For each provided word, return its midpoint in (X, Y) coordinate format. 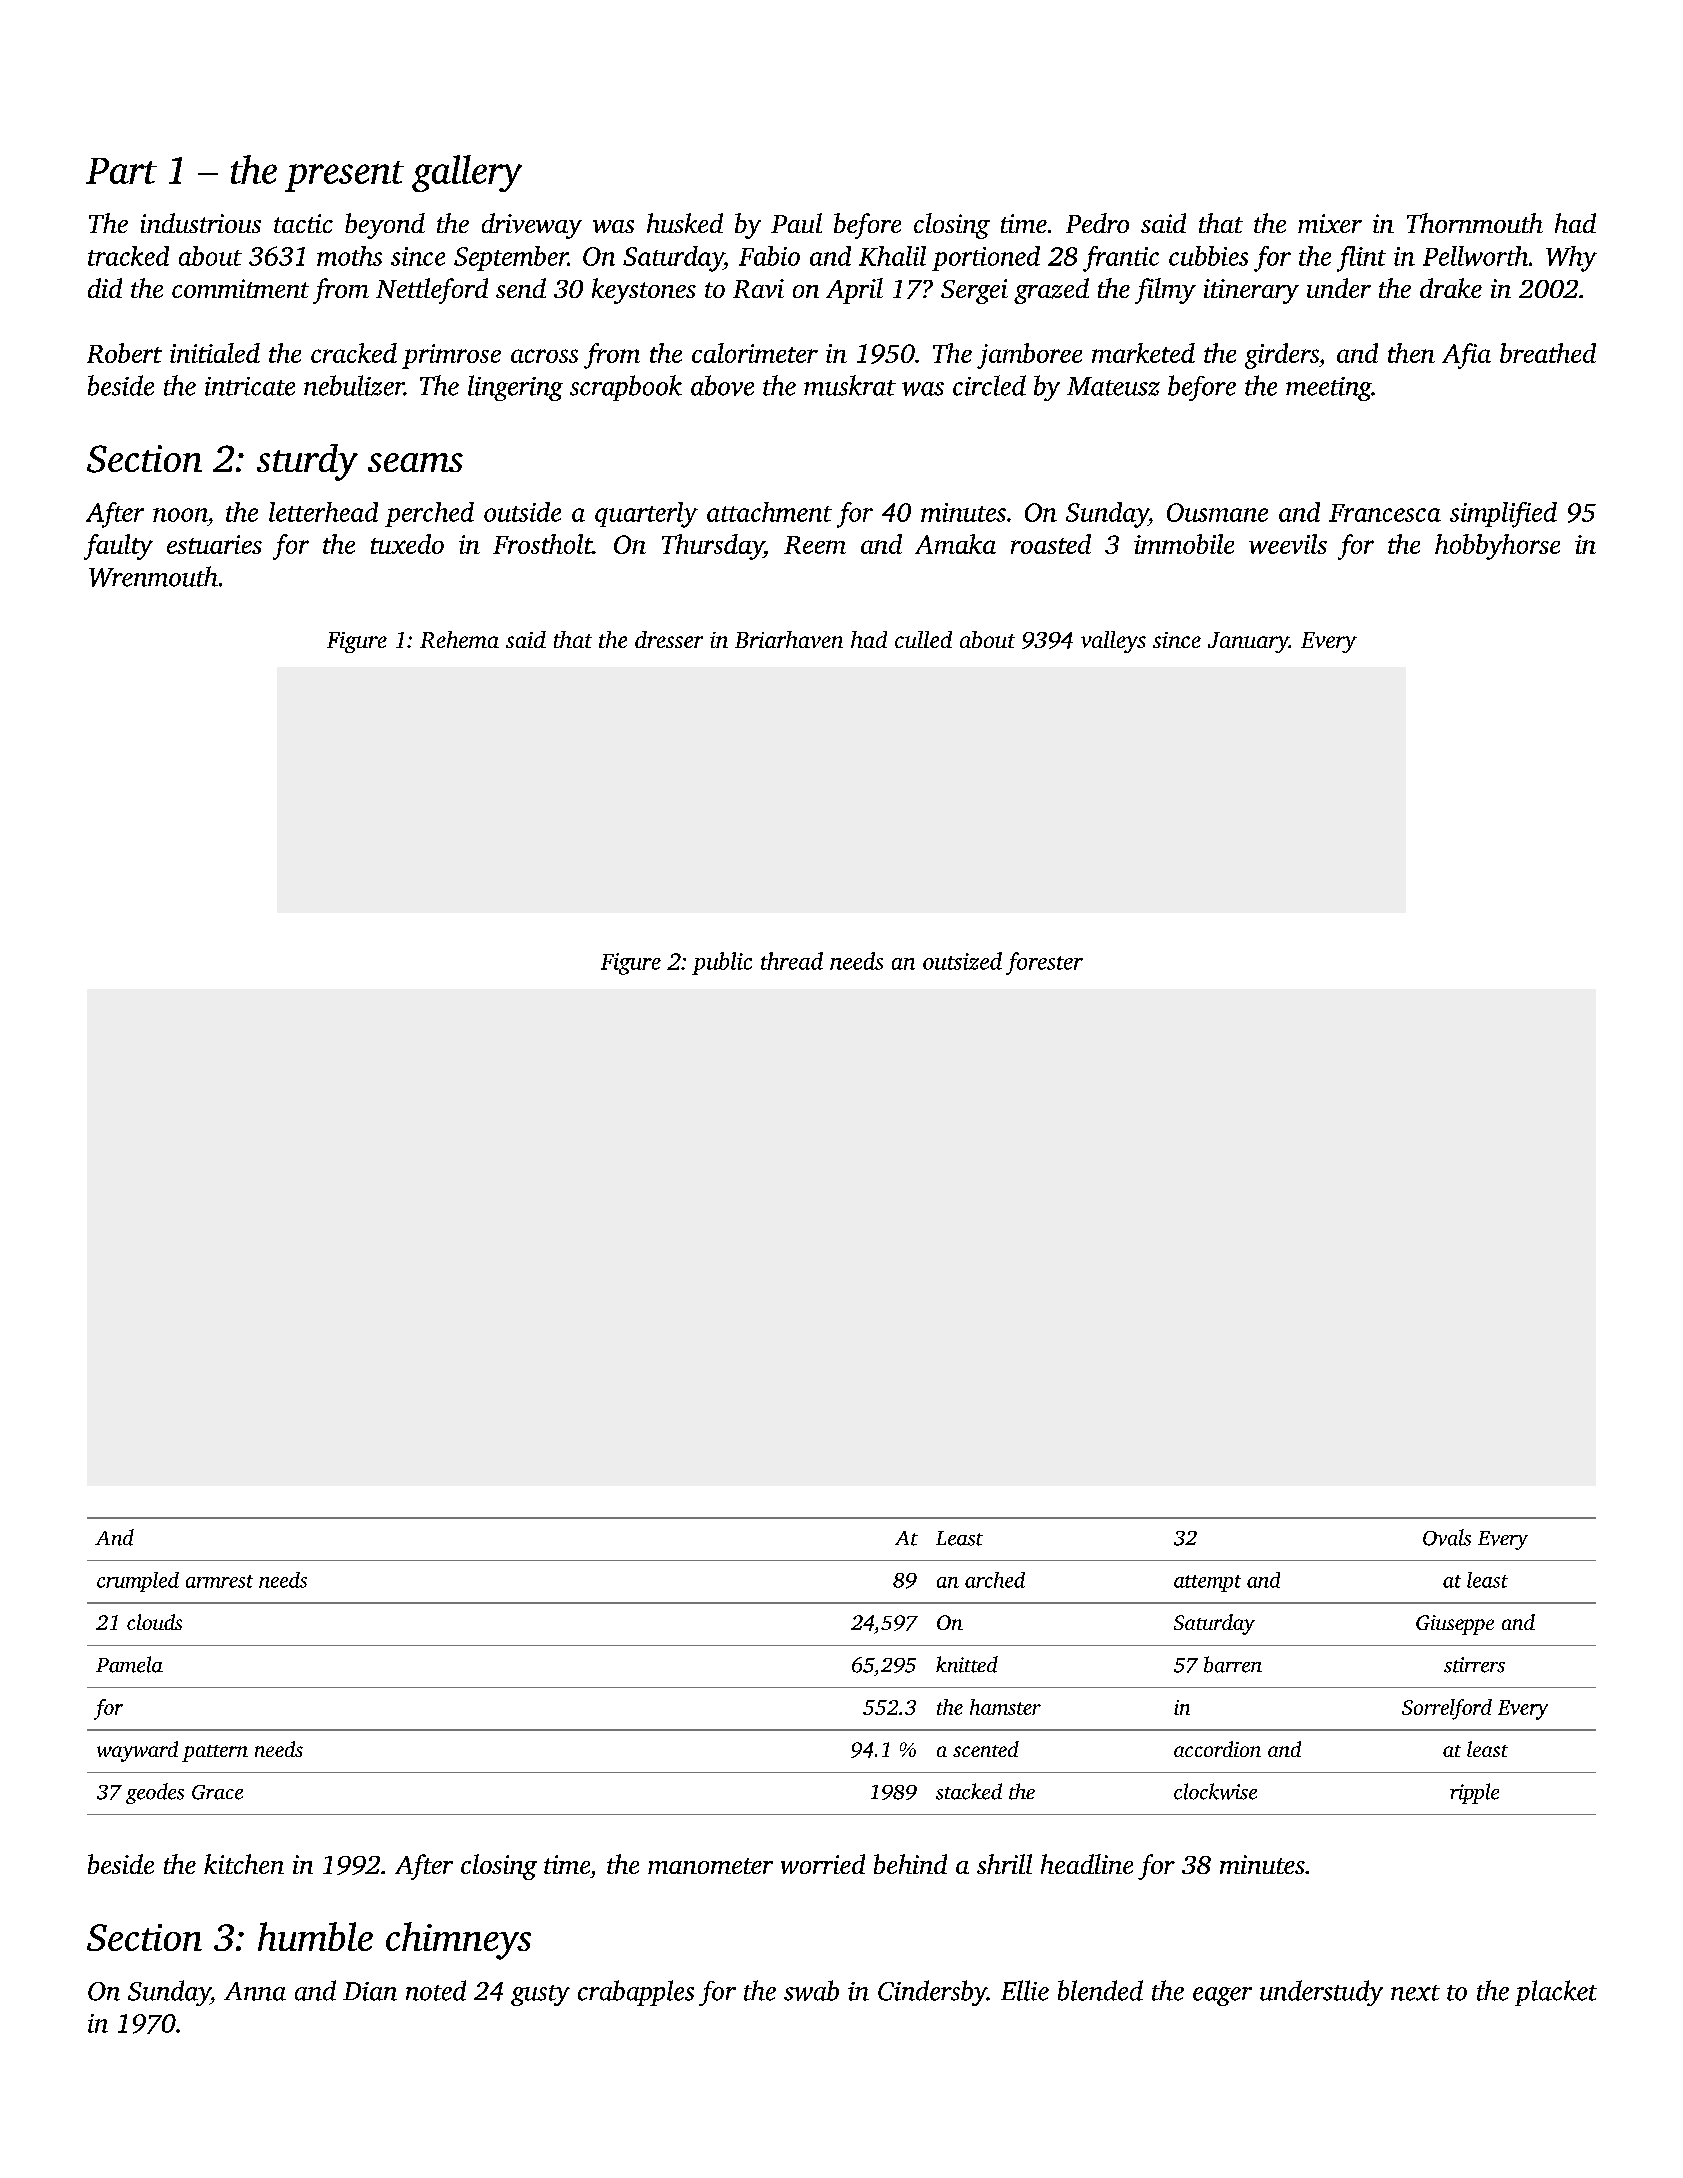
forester (1044, 963)
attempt (1207, 1583)
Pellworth (1475, 256)
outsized (962, 961)
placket (1556, 1993)
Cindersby (932, 1993)
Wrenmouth (153, 576)
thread (792, 961)
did (105, 288)
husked (685, 223)
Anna (255, 1991)
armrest (219, 1581)
